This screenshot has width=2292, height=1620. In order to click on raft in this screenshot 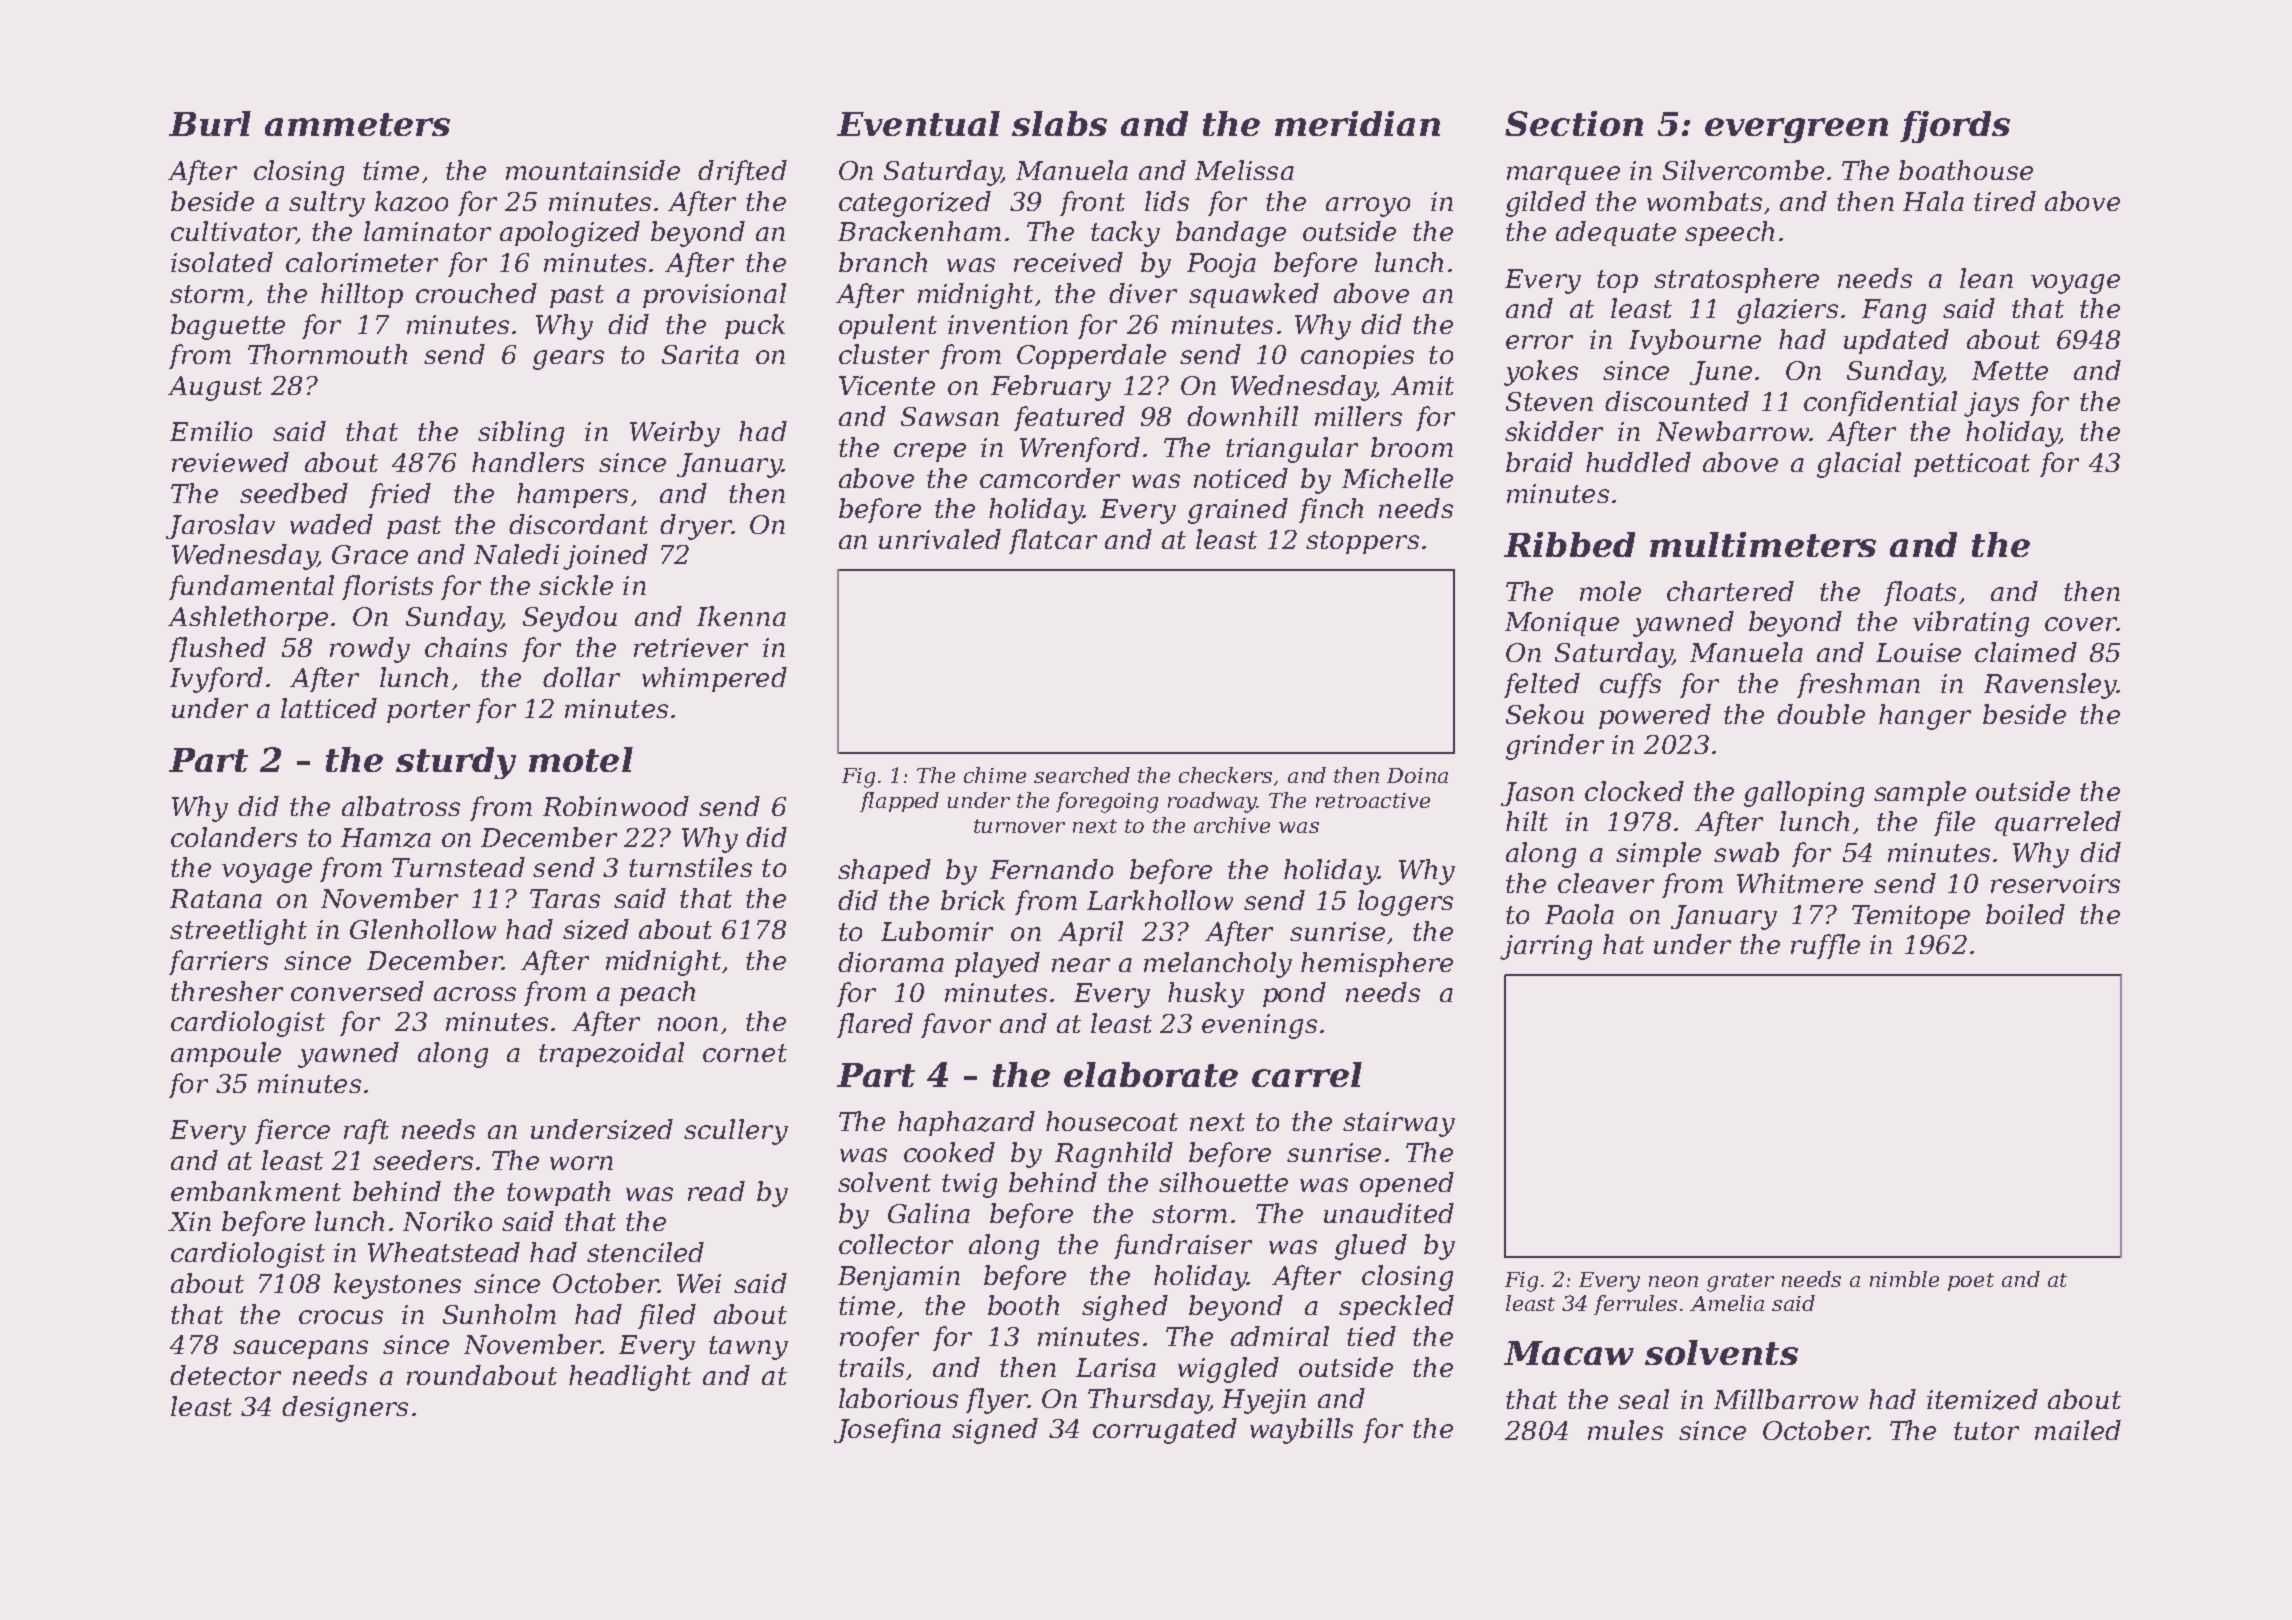, I will do `click(366, 1131)`.
